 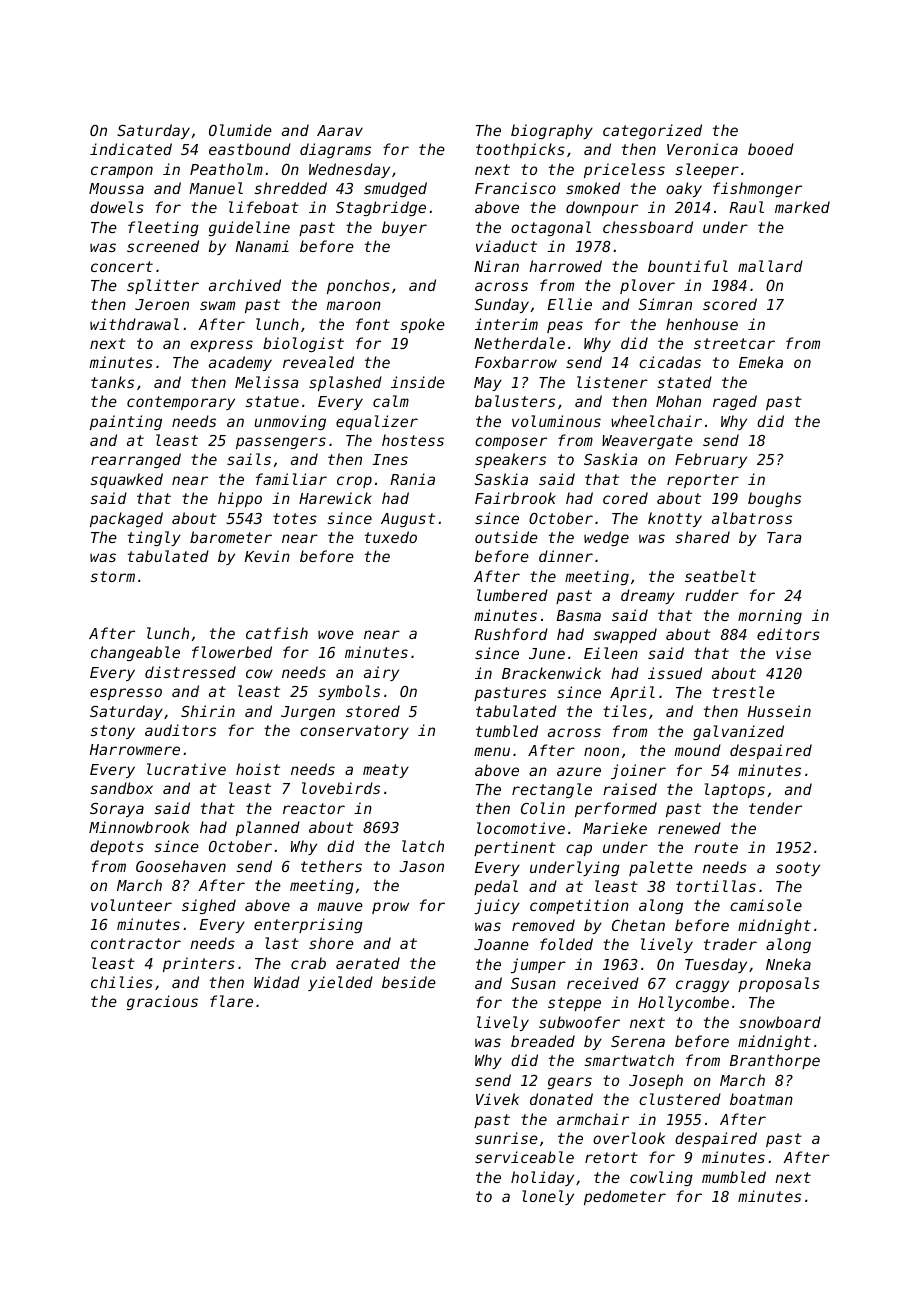 I want to click on gracious, so click(x=162, y=1002).
